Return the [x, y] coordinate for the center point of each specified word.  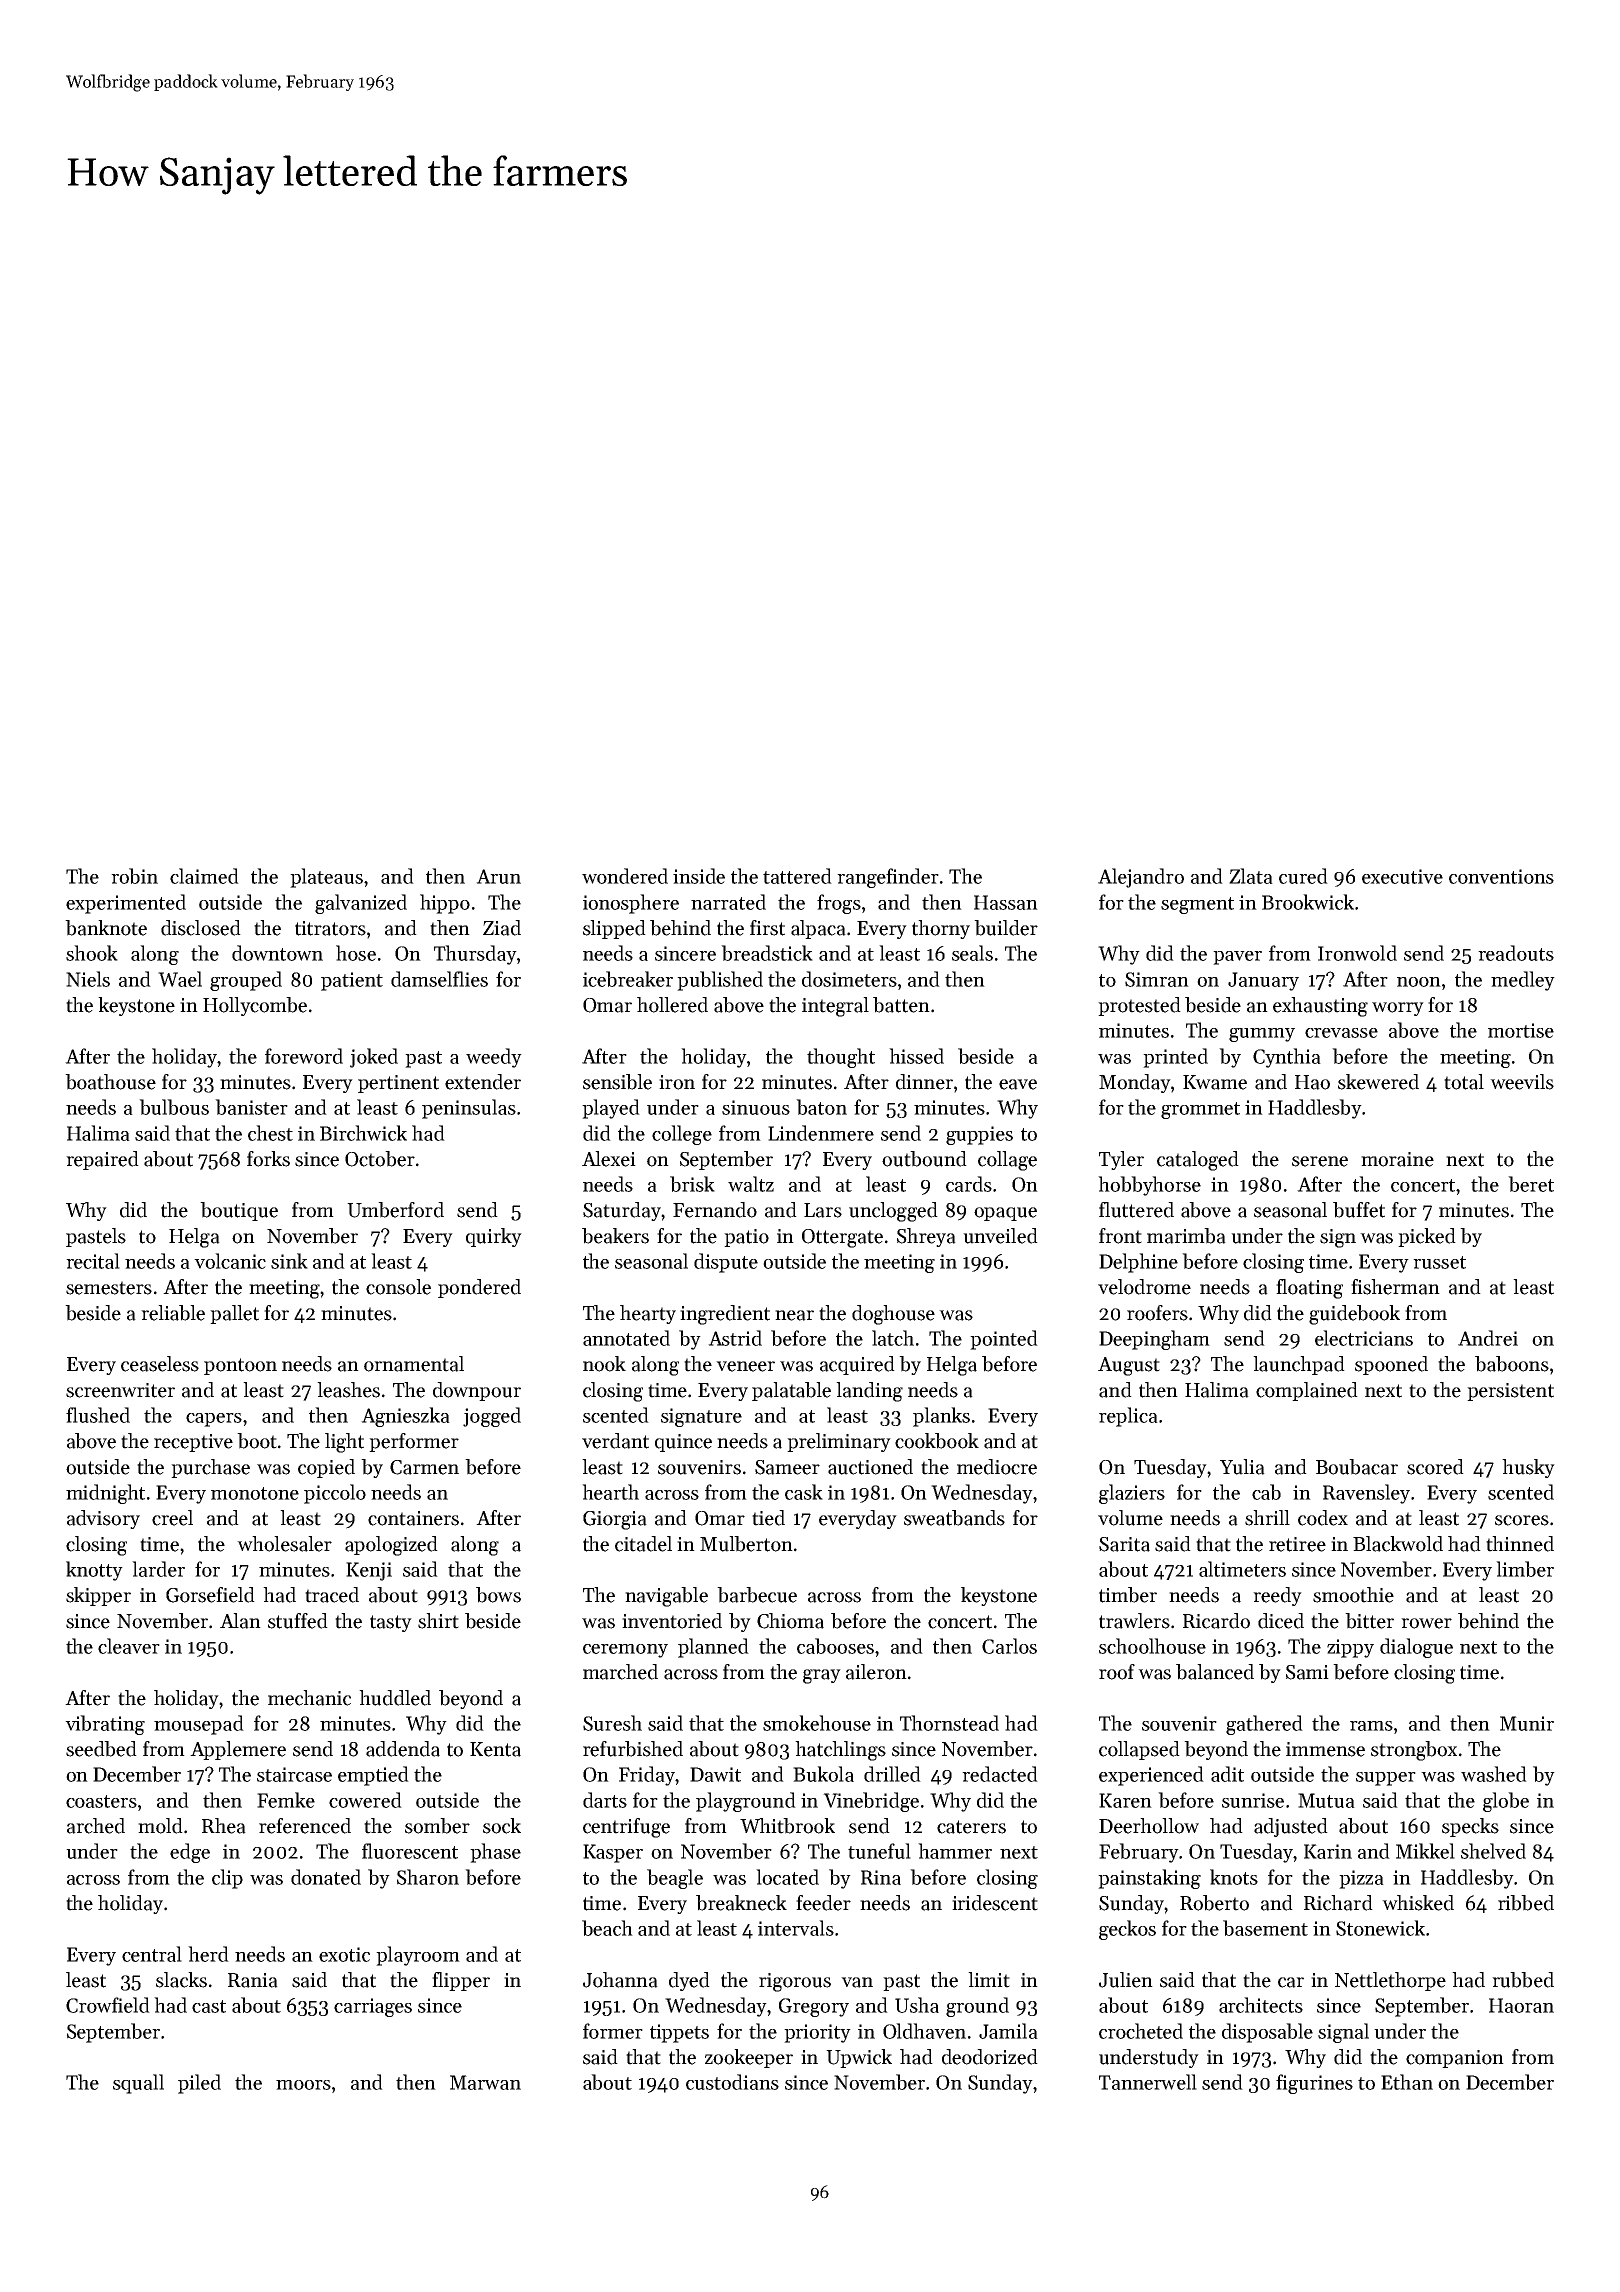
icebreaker [628, 979]
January [1263, 981]
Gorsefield [210, 1595]
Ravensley [1366, 1494]
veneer [745, 1366]
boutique [239, 1211]
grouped [246, 981]
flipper [461, 1981]
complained [1307, 1391]
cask [804, 1492]
